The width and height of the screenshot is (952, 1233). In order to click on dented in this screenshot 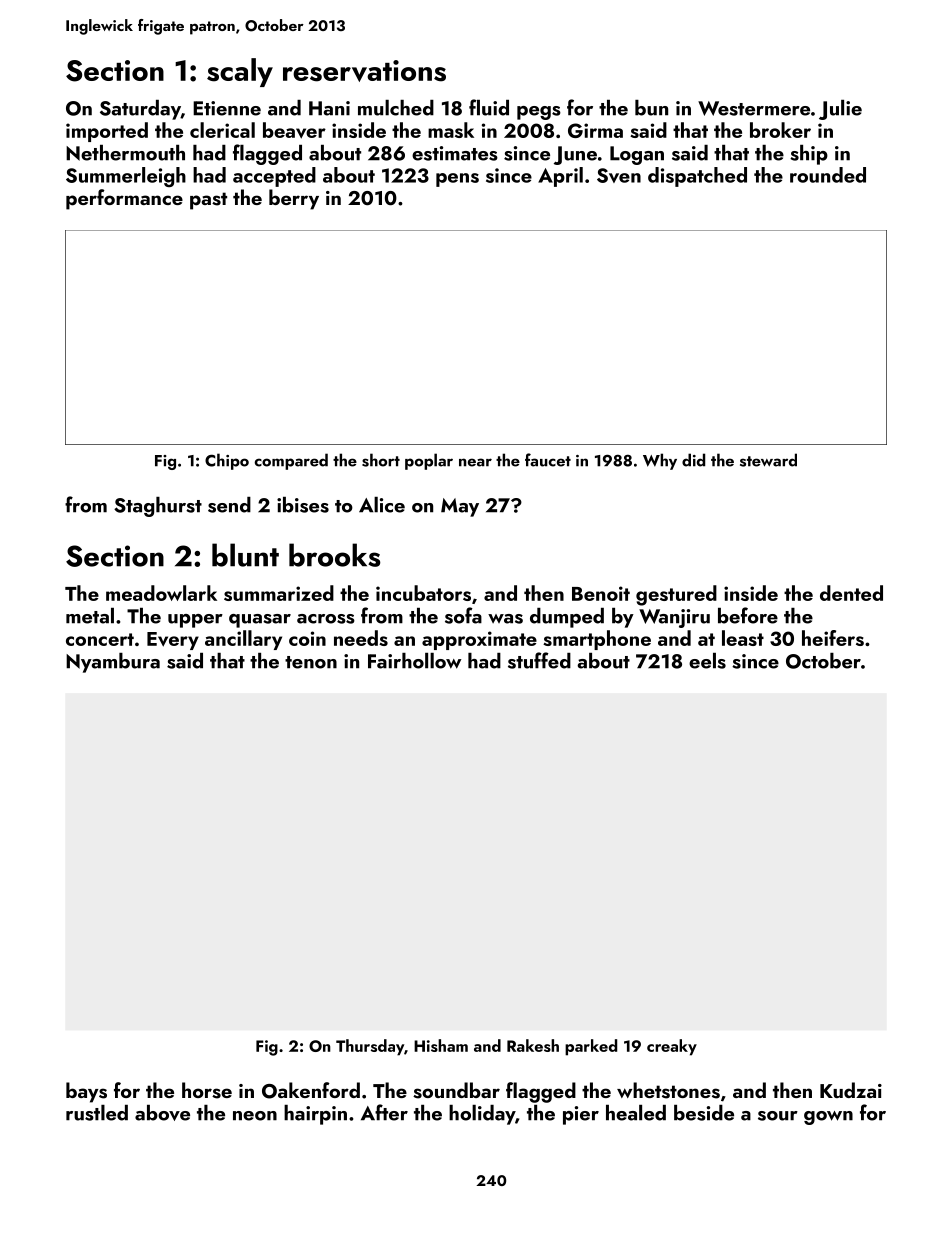, I will do `click(851, 593)`.
